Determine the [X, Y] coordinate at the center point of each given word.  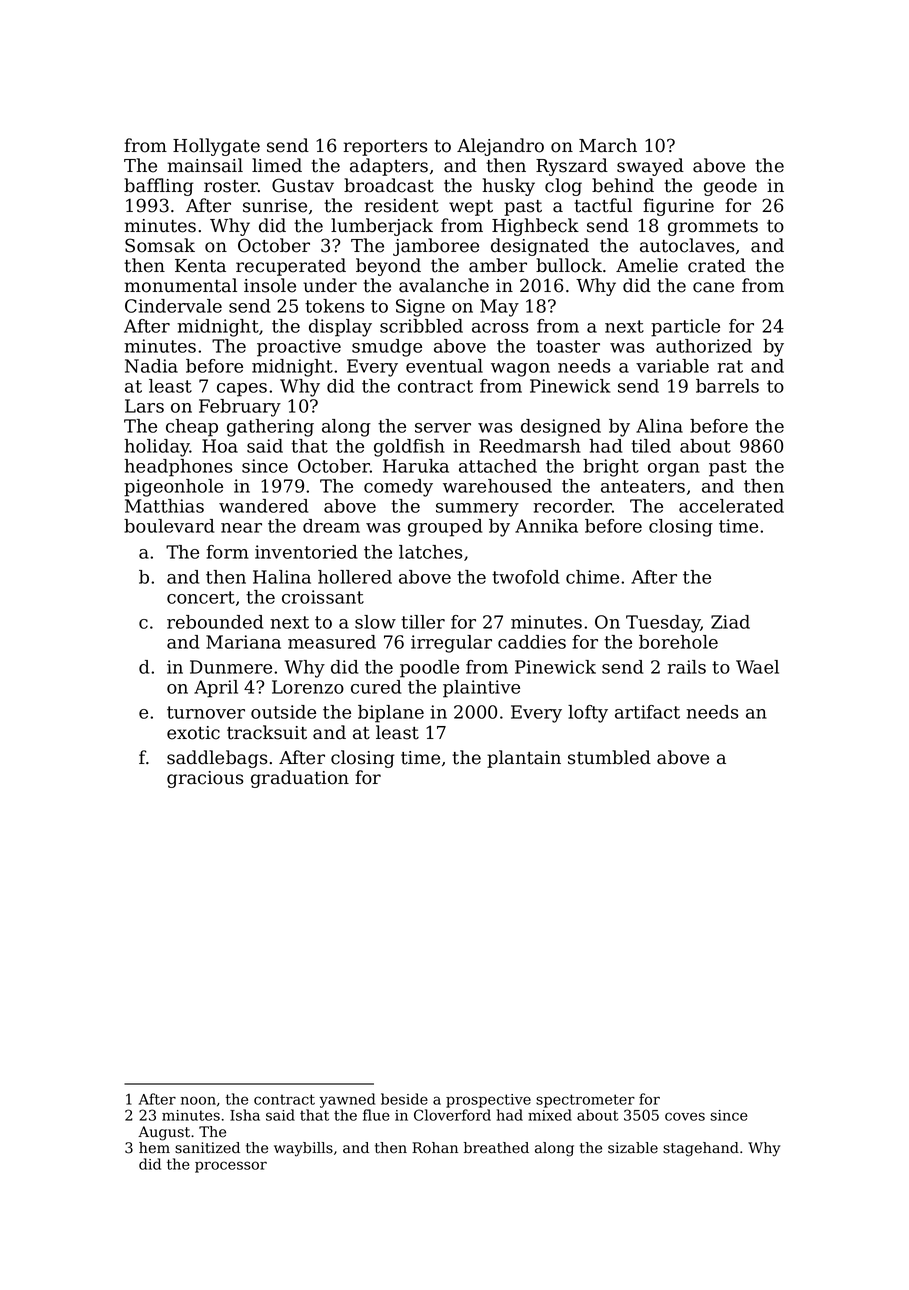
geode [730, 187]
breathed [496, 1148]
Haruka [416, 466]
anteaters [643, 486]
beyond [388, 267]
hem [154, 1148]
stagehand [701, 1149]
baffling [159, 187]
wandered [263, 506]
